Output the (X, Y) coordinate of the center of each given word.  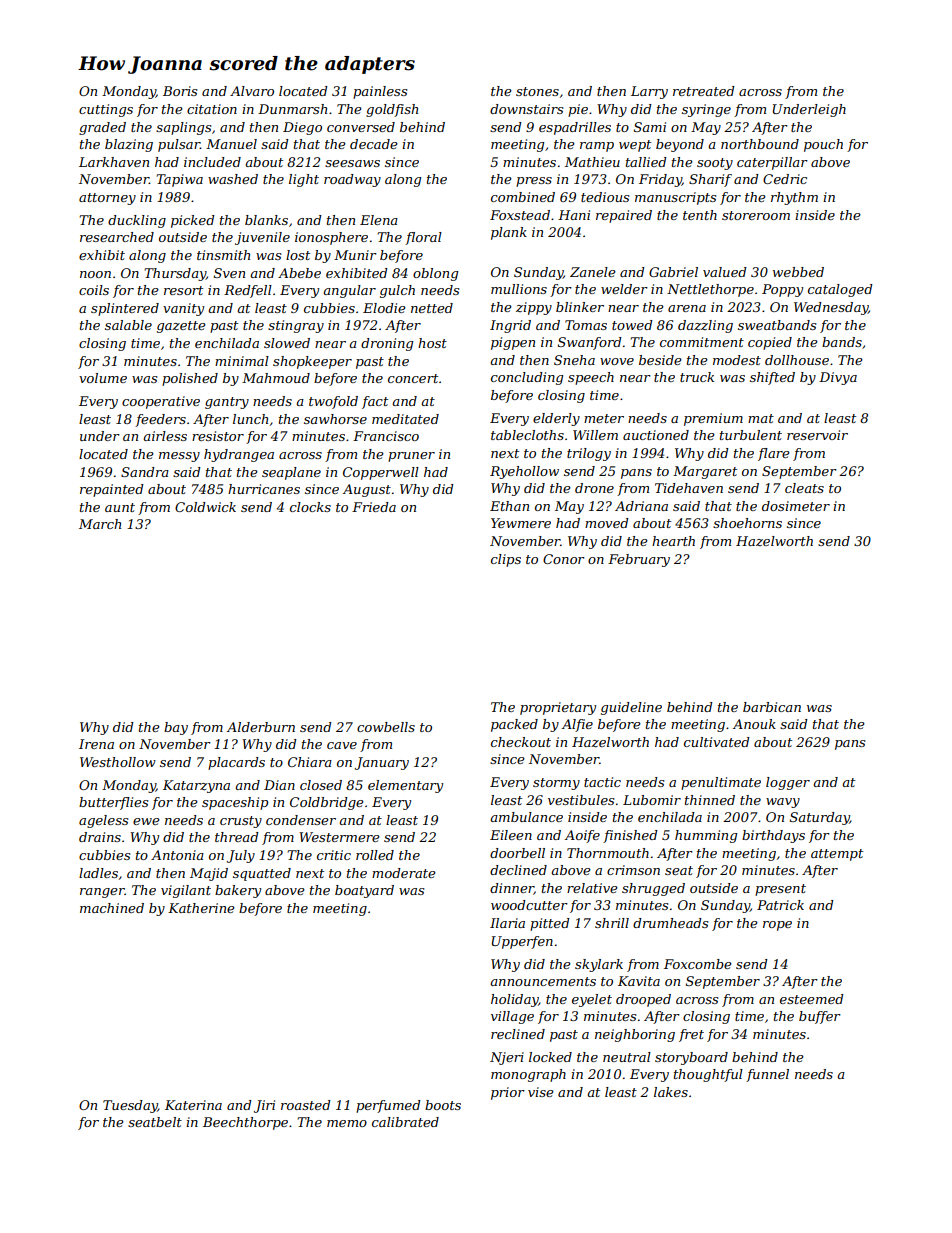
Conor (564, 559)
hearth (673, 541)
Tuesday (130, 1106)
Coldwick (205, 507)
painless (380, 92)
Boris (180, 91)
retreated (704, 91)
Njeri (507, 1058)
